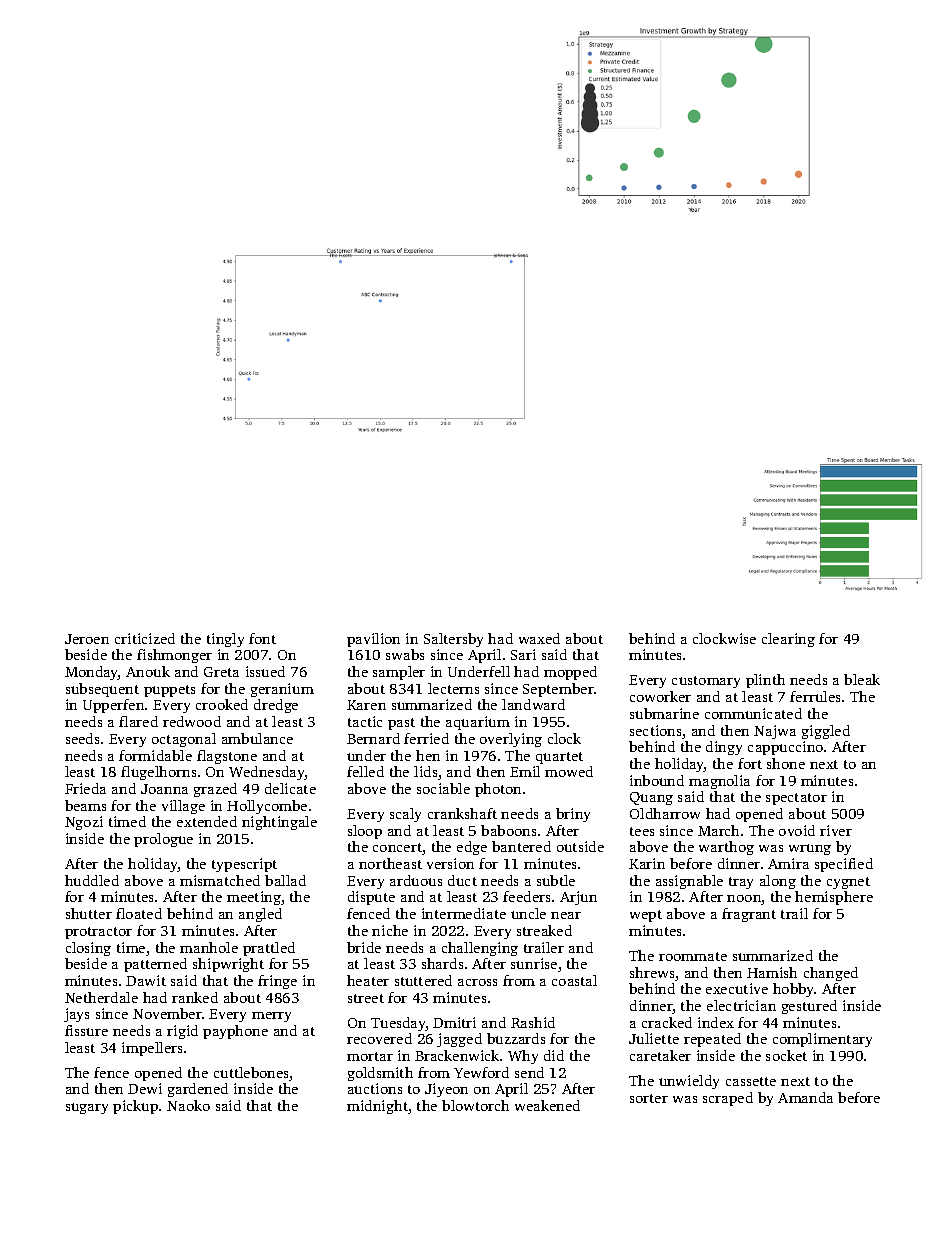 Image resolution: width=952 pixels, height=1233 pixels. What do you see at coordinates (84, 823) in the screenshot?
I see `Ngozi` at bounding box center [84, 823].
